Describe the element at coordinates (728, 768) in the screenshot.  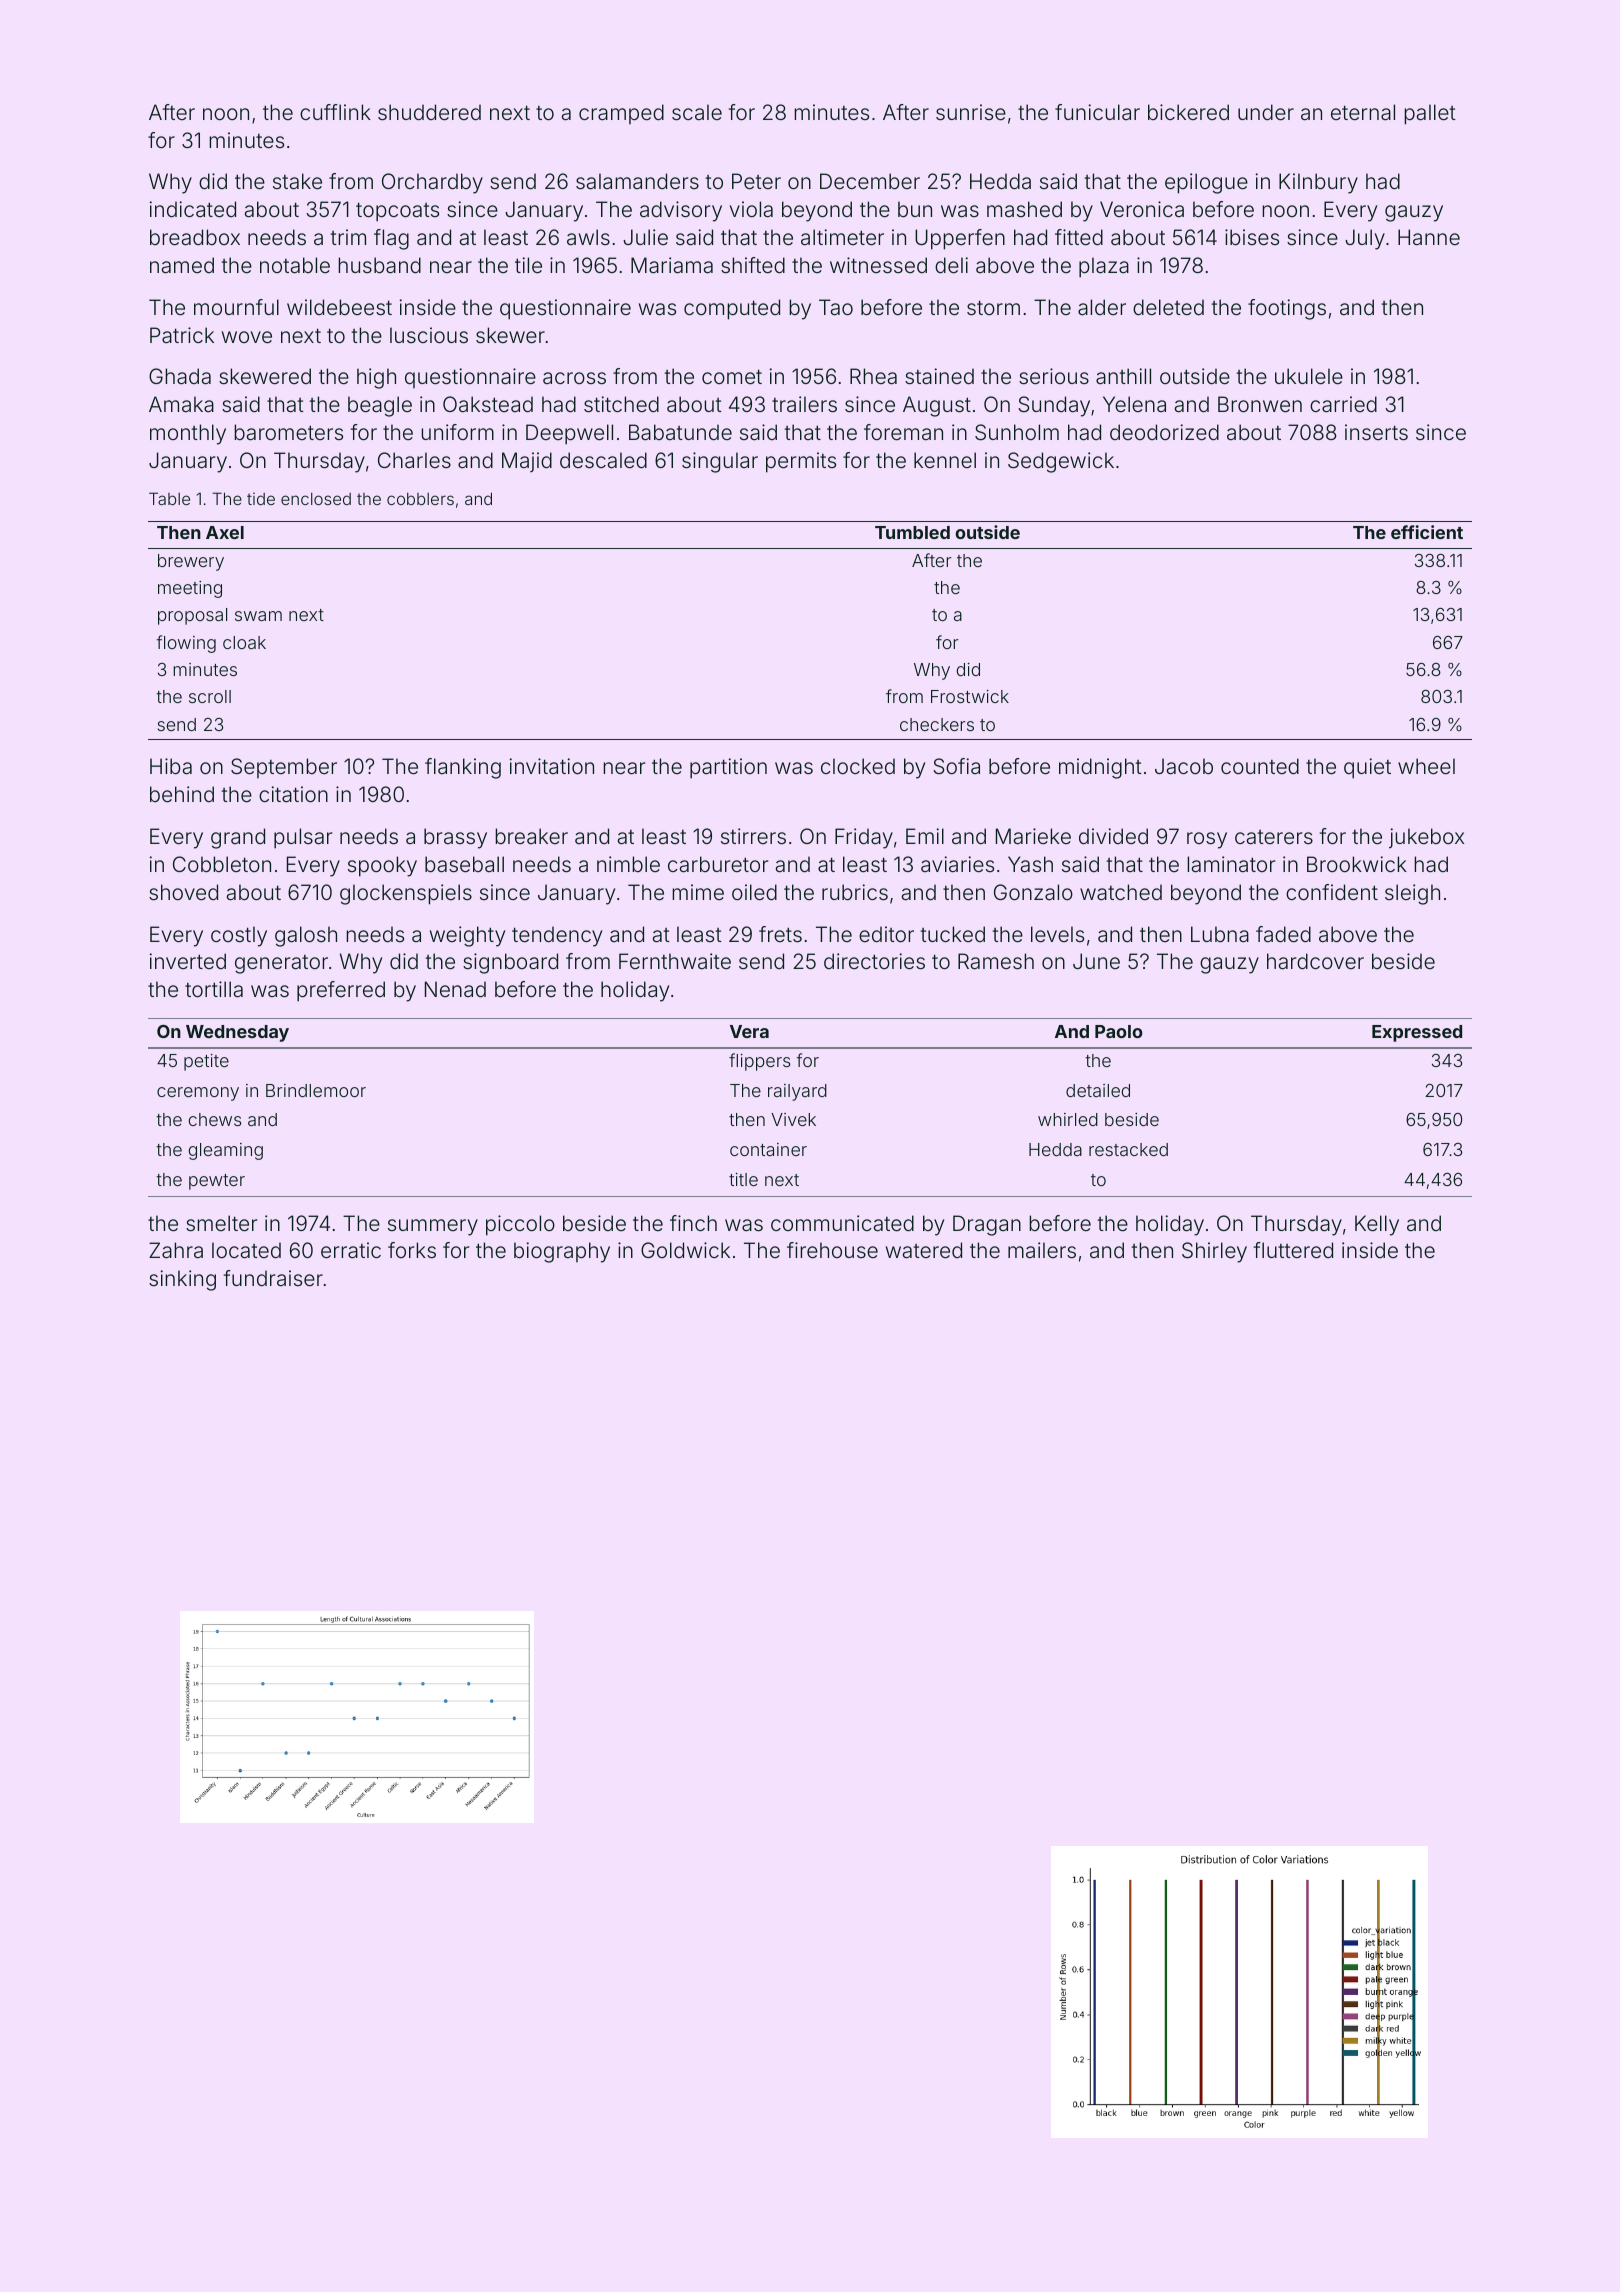
I see `partition` at that location.
